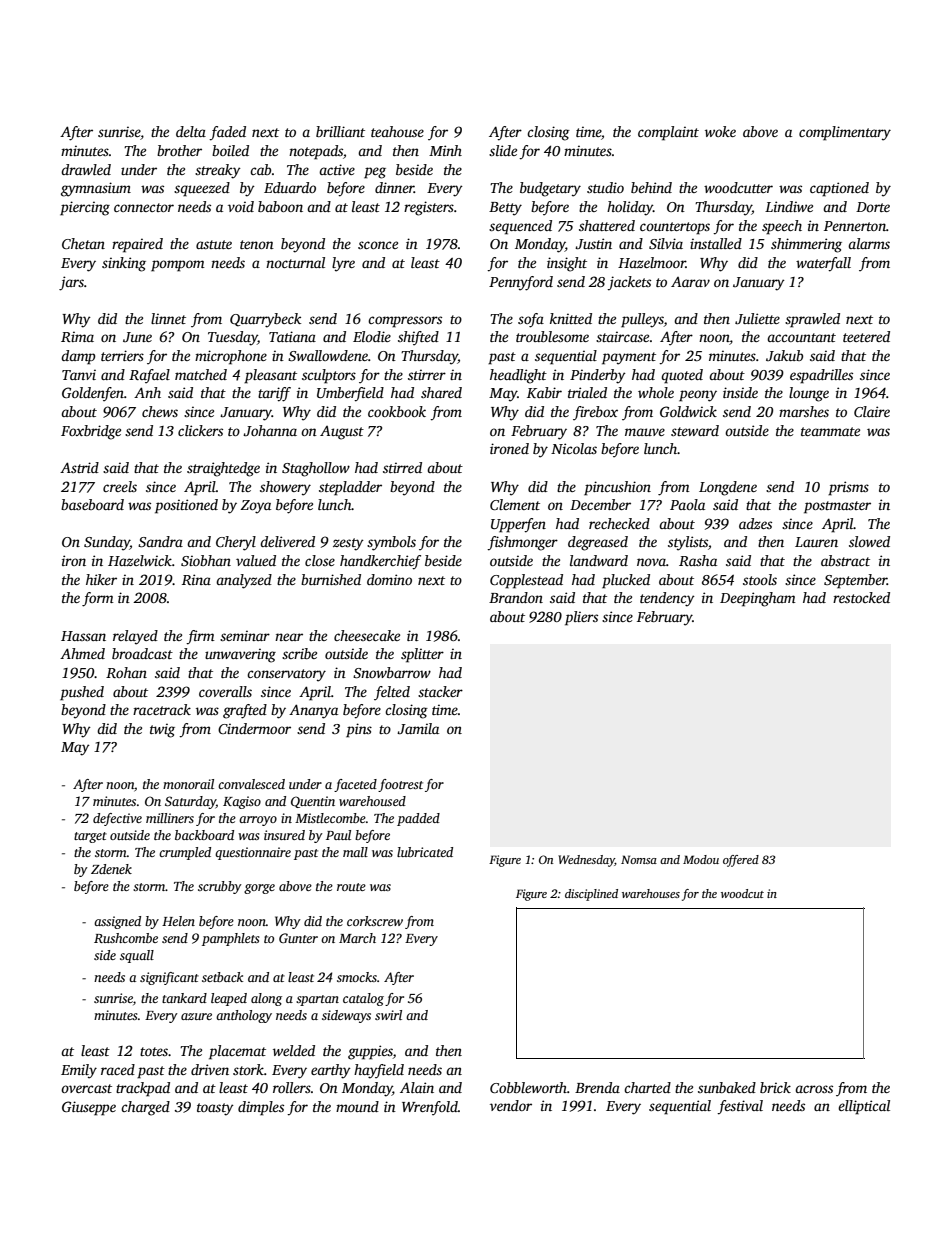  Describe the element at coordinates (83, 243) in the page. I see `Chetan` at that location.
